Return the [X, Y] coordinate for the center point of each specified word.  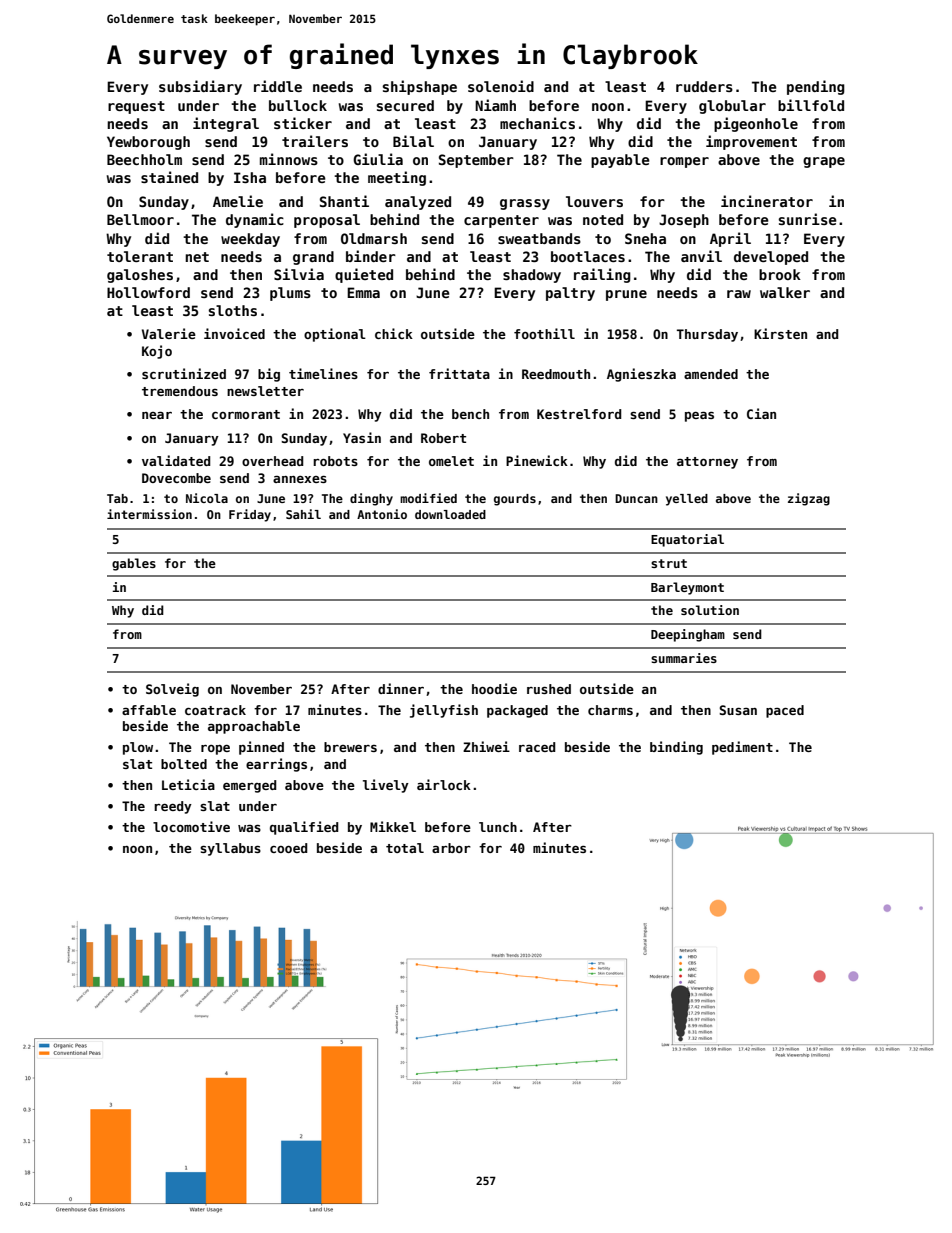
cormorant [246, 414]
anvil [701, 256]
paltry [570, 294]
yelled [687, 500]
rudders [704, 86]
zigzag [809, 499]
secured [405, 105]
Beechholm [144, 159]
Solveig [172, 690]
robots [335, 461]
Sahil [303, 514]
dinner [401, 688]
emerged [249, 786]
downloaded [450, 514]
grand [313, 258]
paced [785, 711]
